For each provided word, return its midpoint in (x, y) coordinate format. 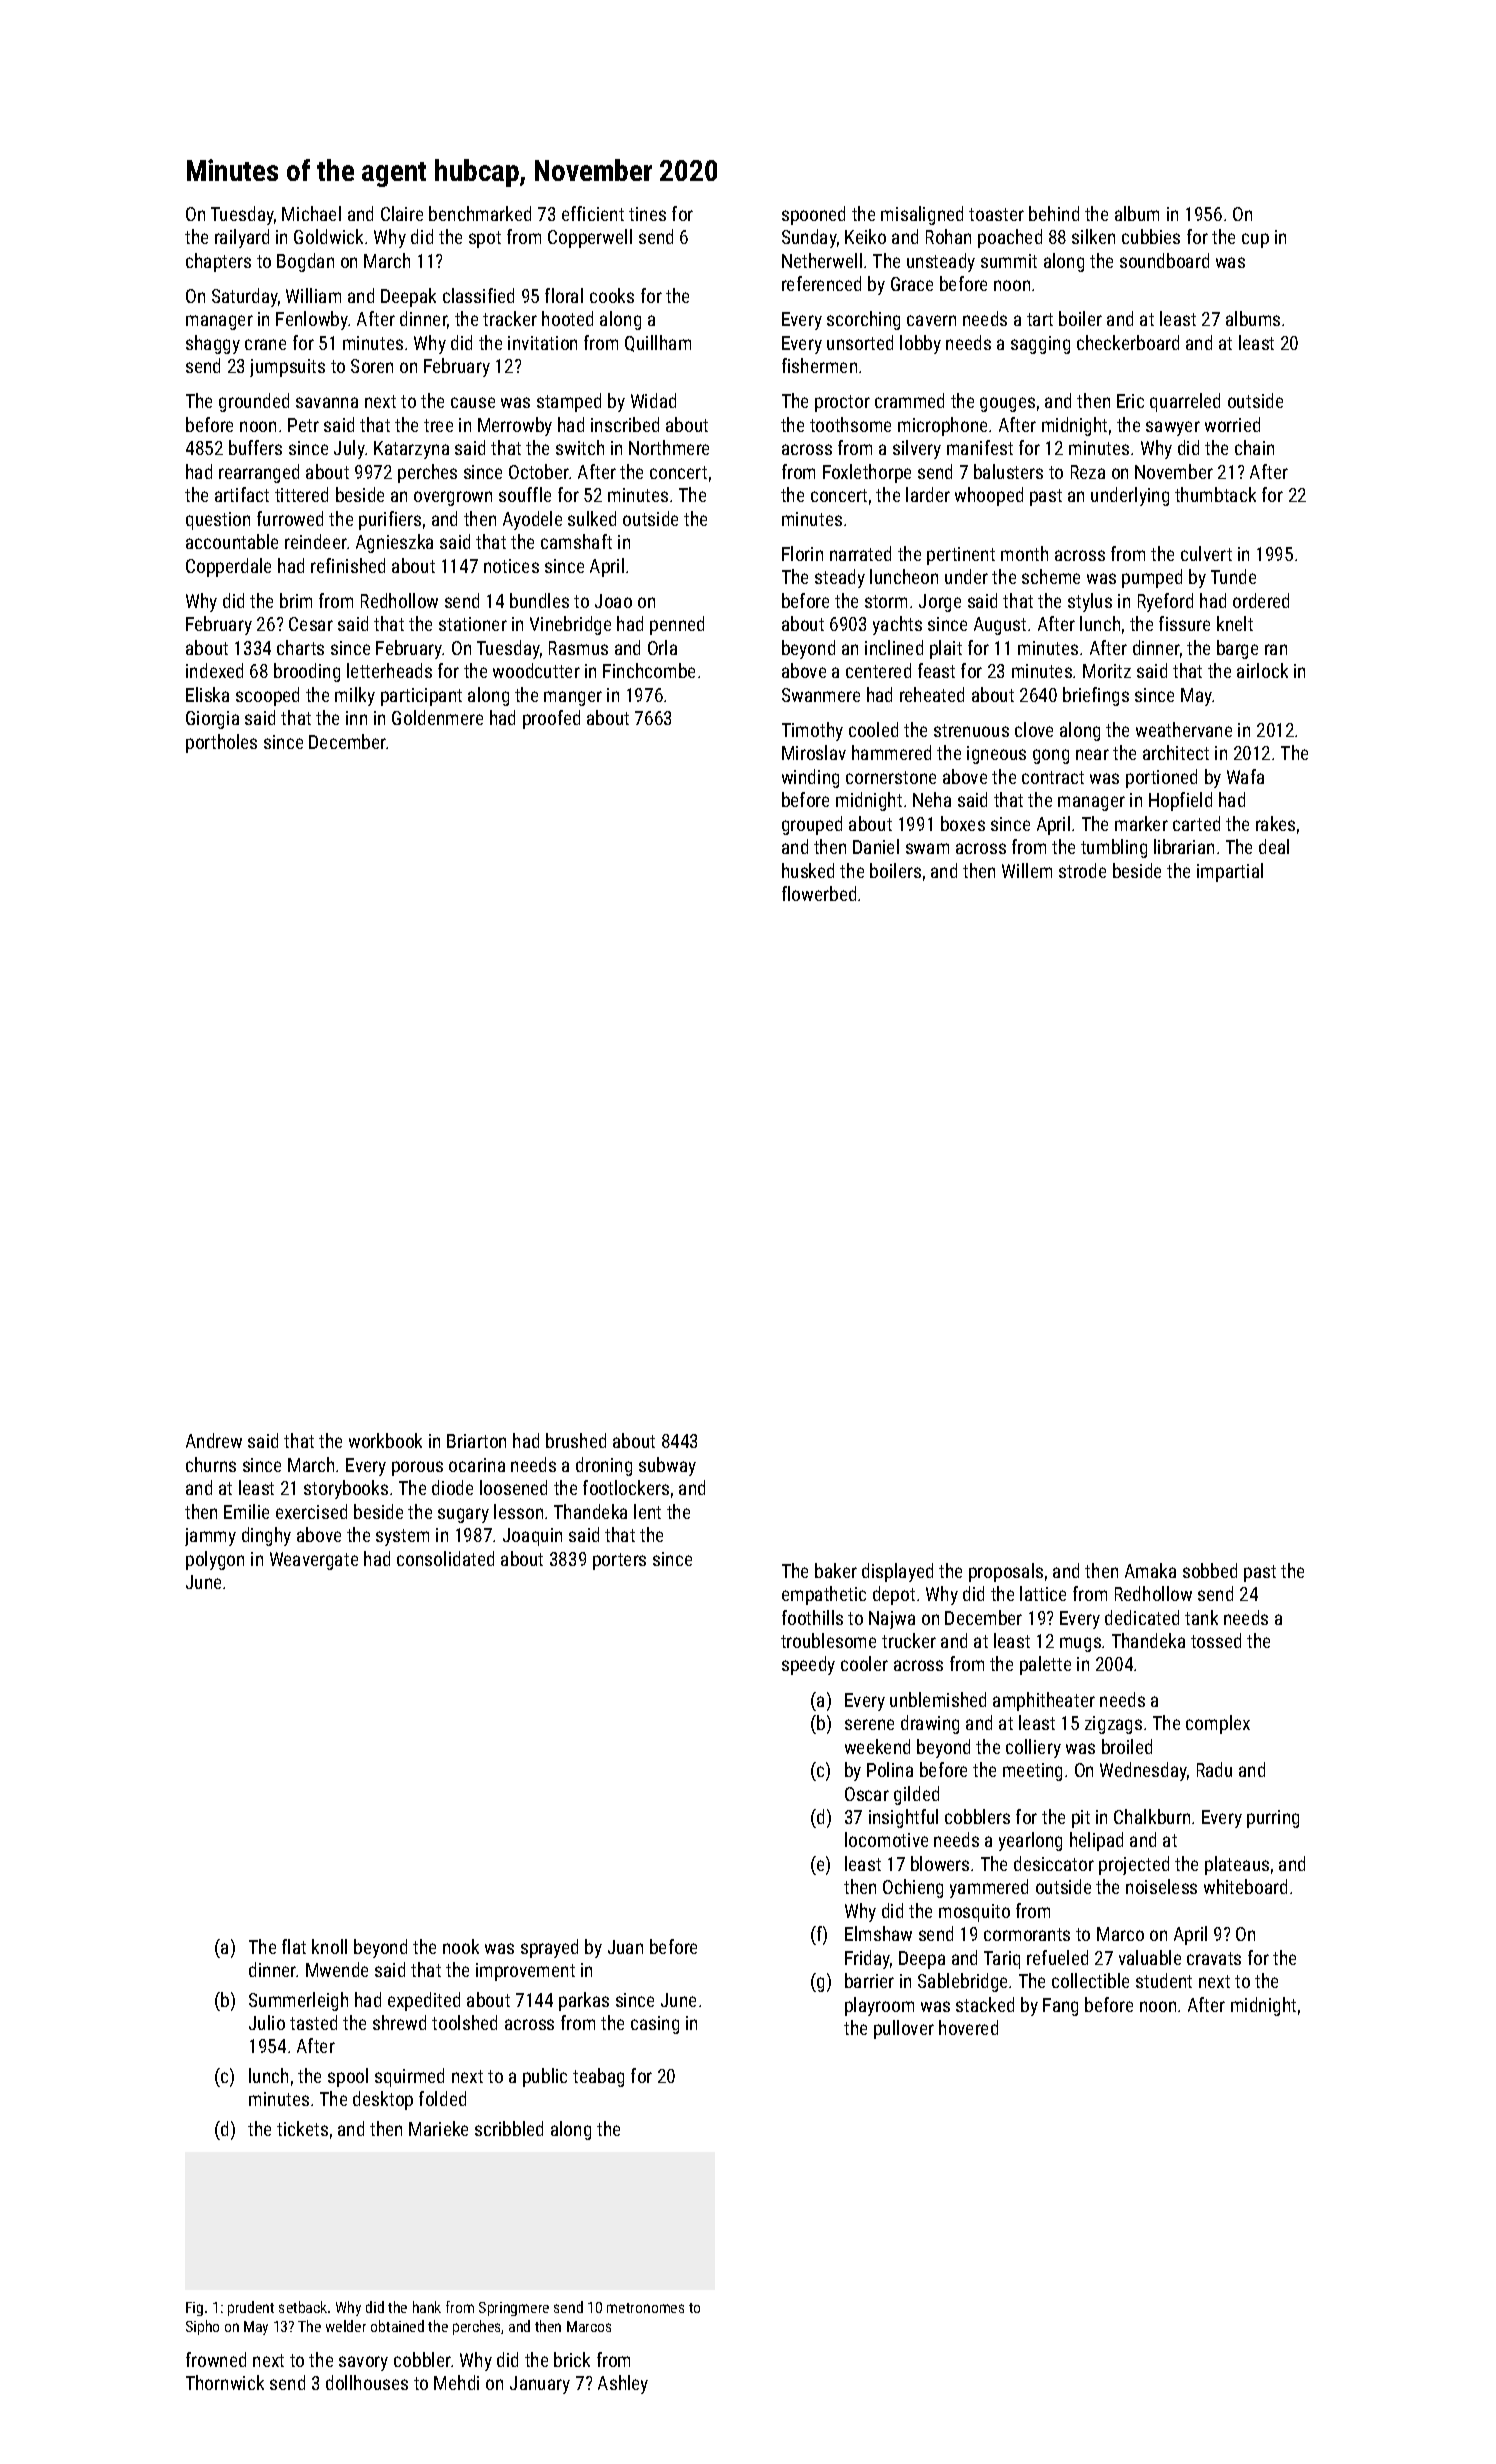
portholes (221, 743)
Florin (802, 553)
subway (667, 1466)
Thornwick (225, 2382)
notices (511, 566)
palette (1045, 1665)
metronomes (645, 2308)
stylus (1090, 602)
